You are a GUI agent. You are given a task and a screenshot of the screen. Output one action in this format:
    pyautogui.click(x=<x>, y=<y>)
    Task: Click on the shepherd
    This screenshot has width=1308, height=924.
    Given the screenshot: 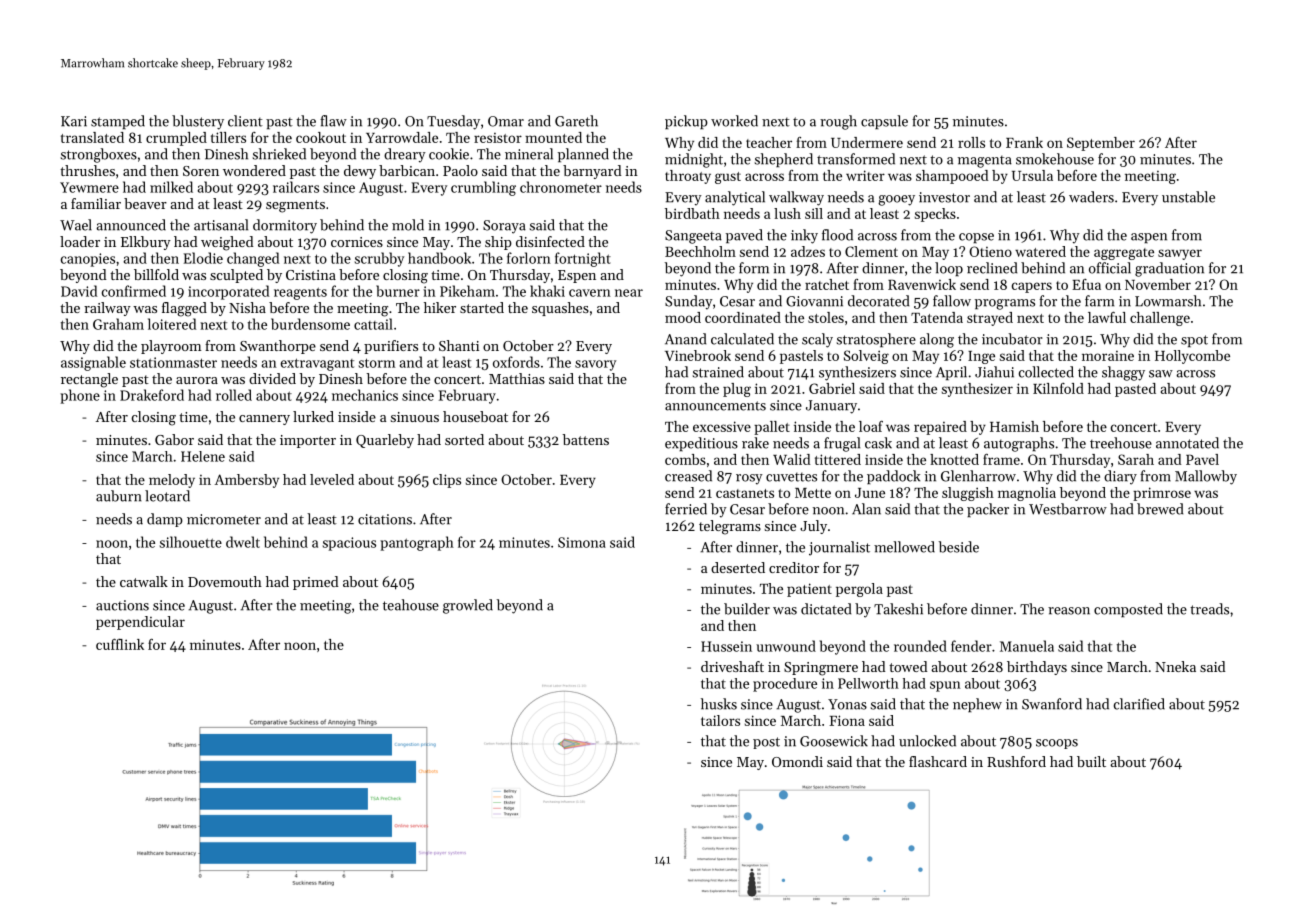 What is the action you would take?
    pyautogui.click(x=784, y=160)
